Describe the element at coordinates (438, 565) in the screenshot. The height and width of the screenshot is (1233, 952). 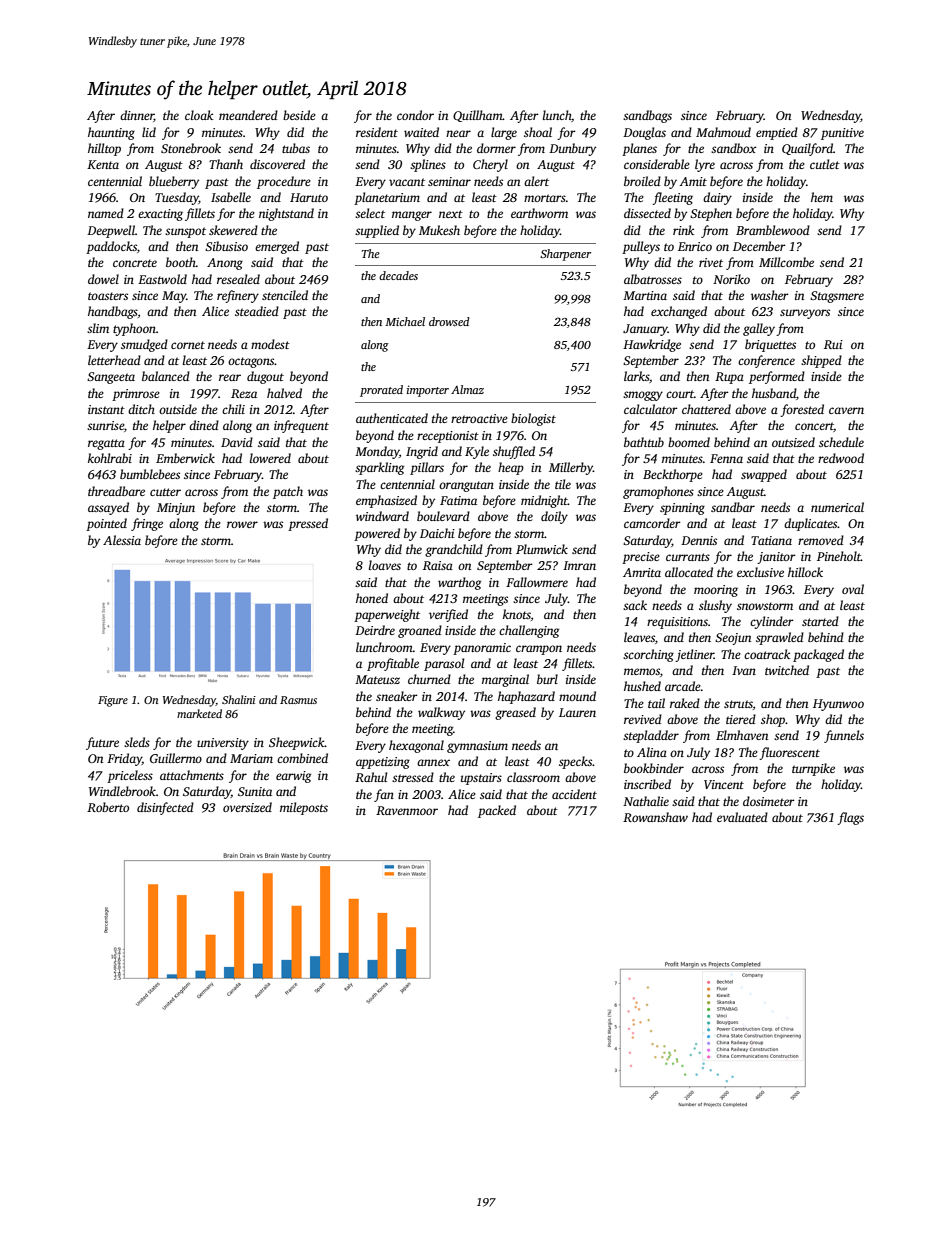
I see `Raisa` at that location.
